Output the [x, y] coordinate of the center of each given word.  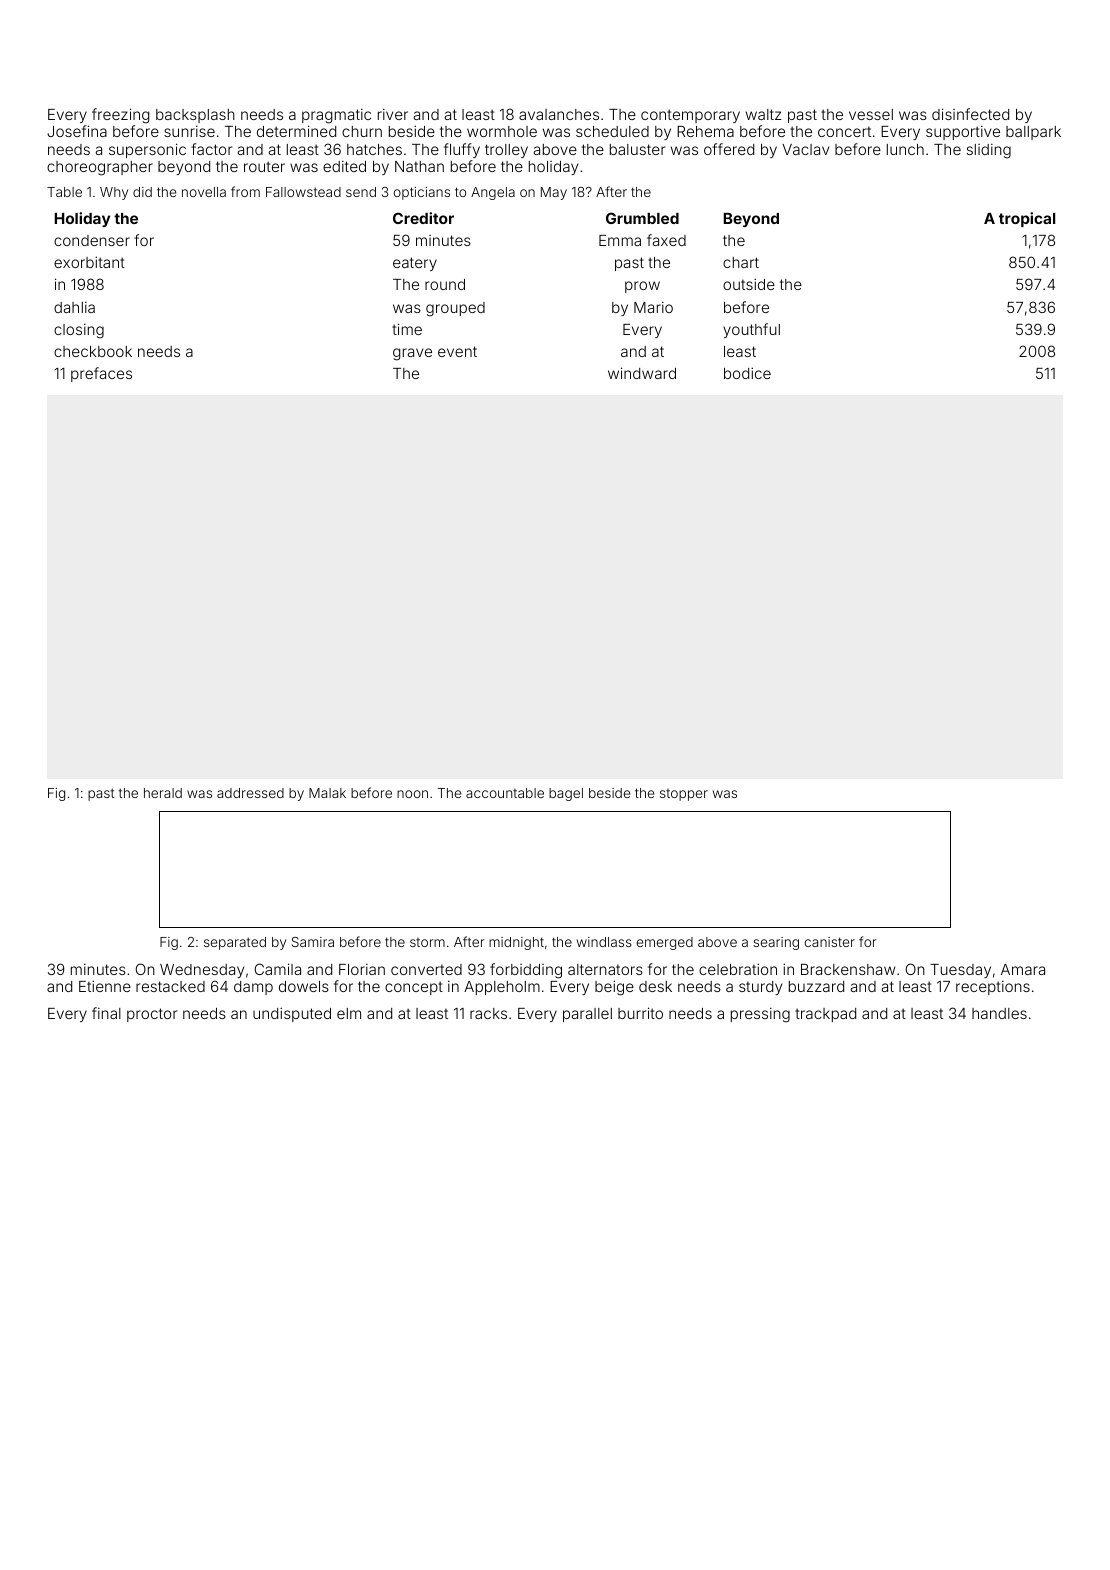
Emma [620, 240]
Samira [313, 942]
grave [412, 354]
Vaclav [805, 149]
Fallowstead [303, 192]
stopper [684, 795]
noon [412, 794]
